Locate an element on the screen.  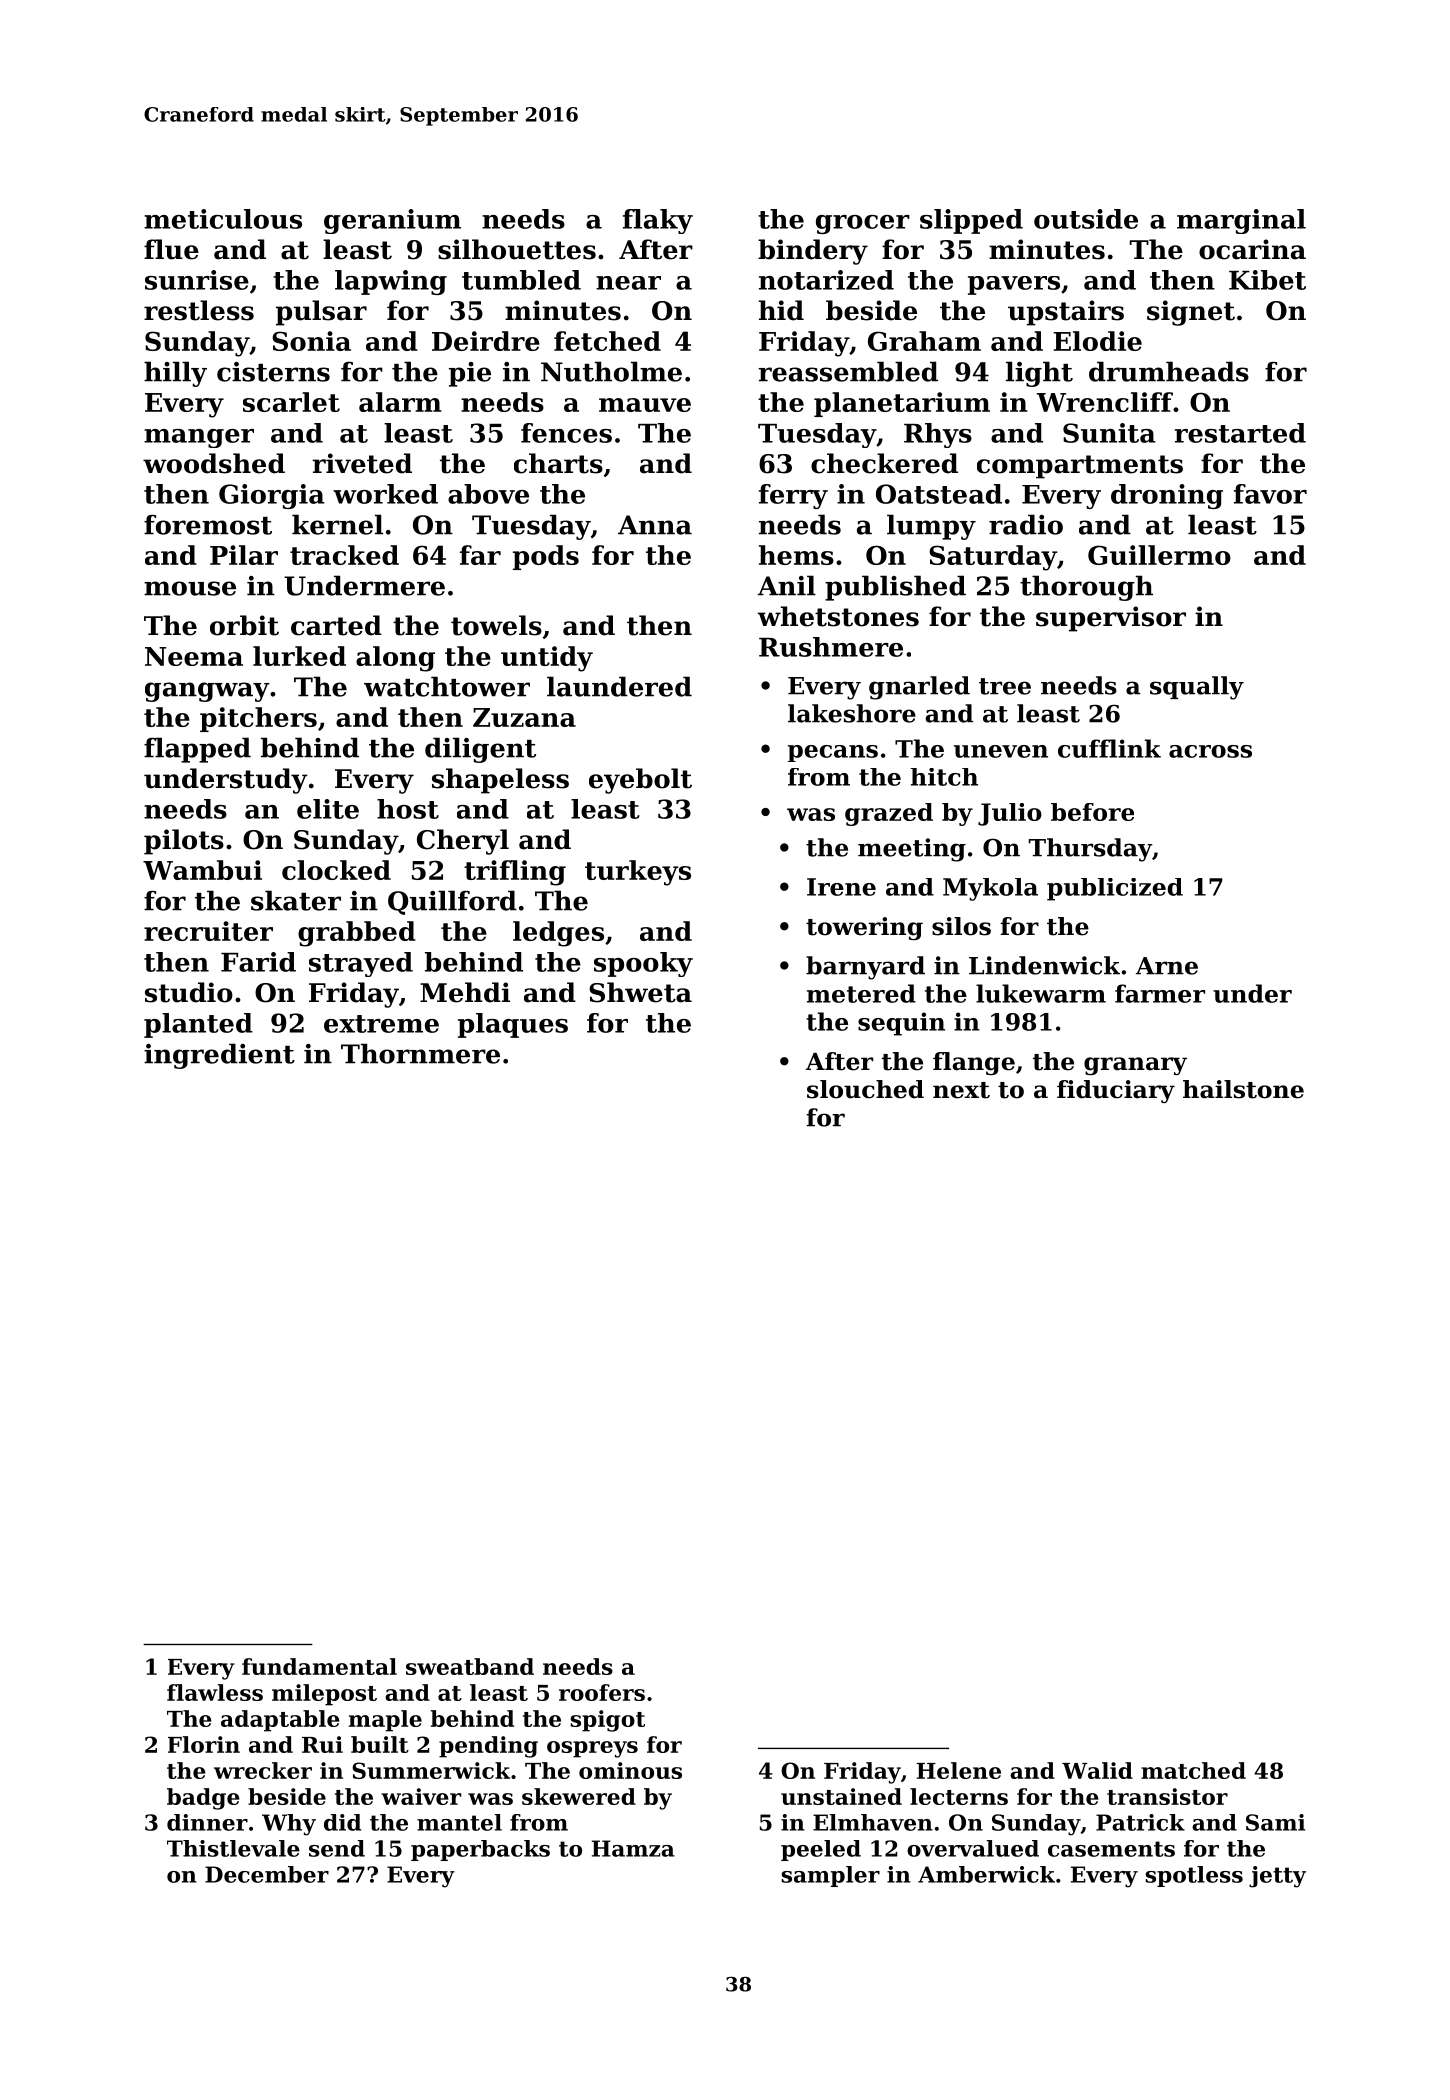
Walid is located at coordinates (1097, 1770).
